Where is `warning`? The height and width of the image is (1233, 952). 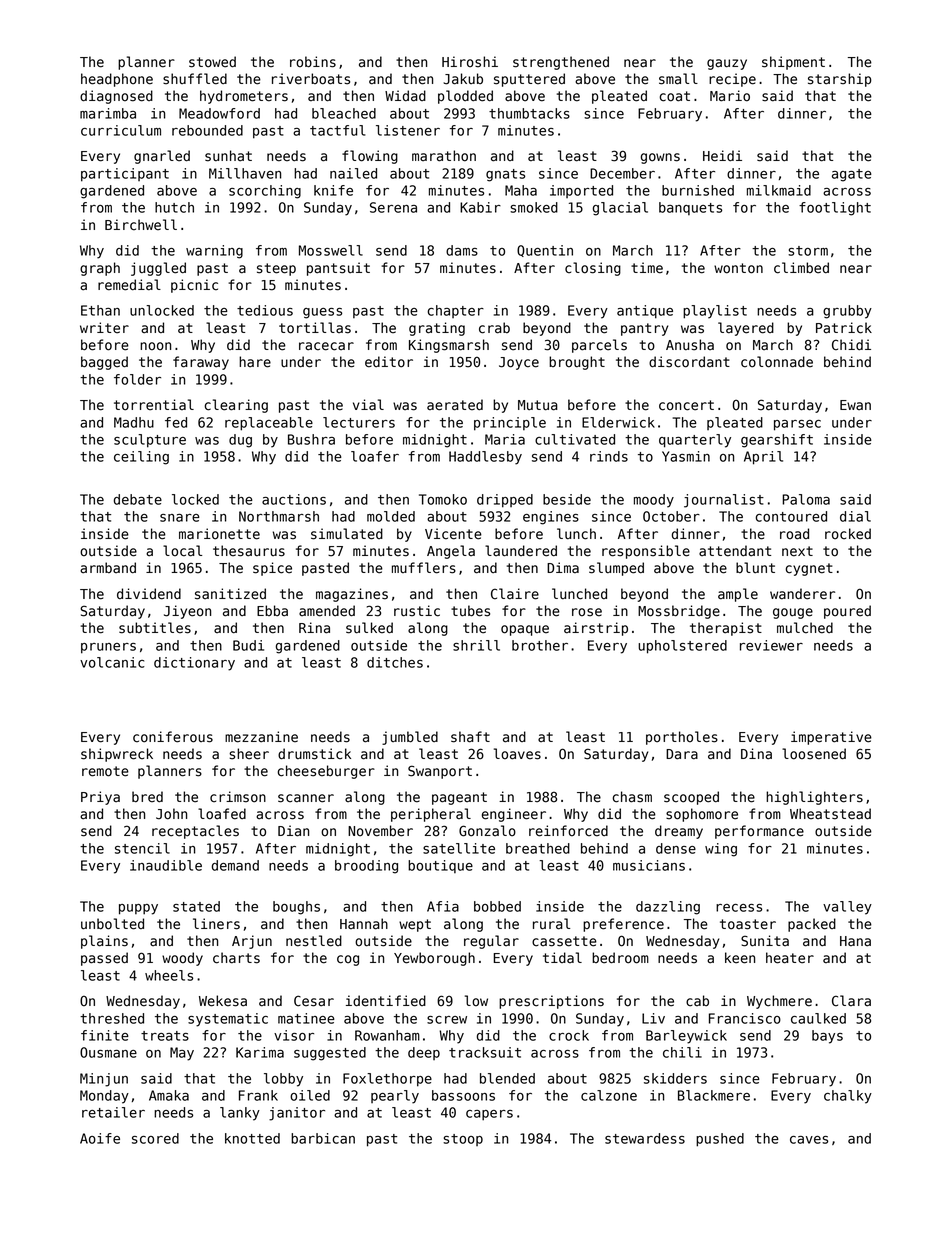
warning is located at coordinates (214, 252).
